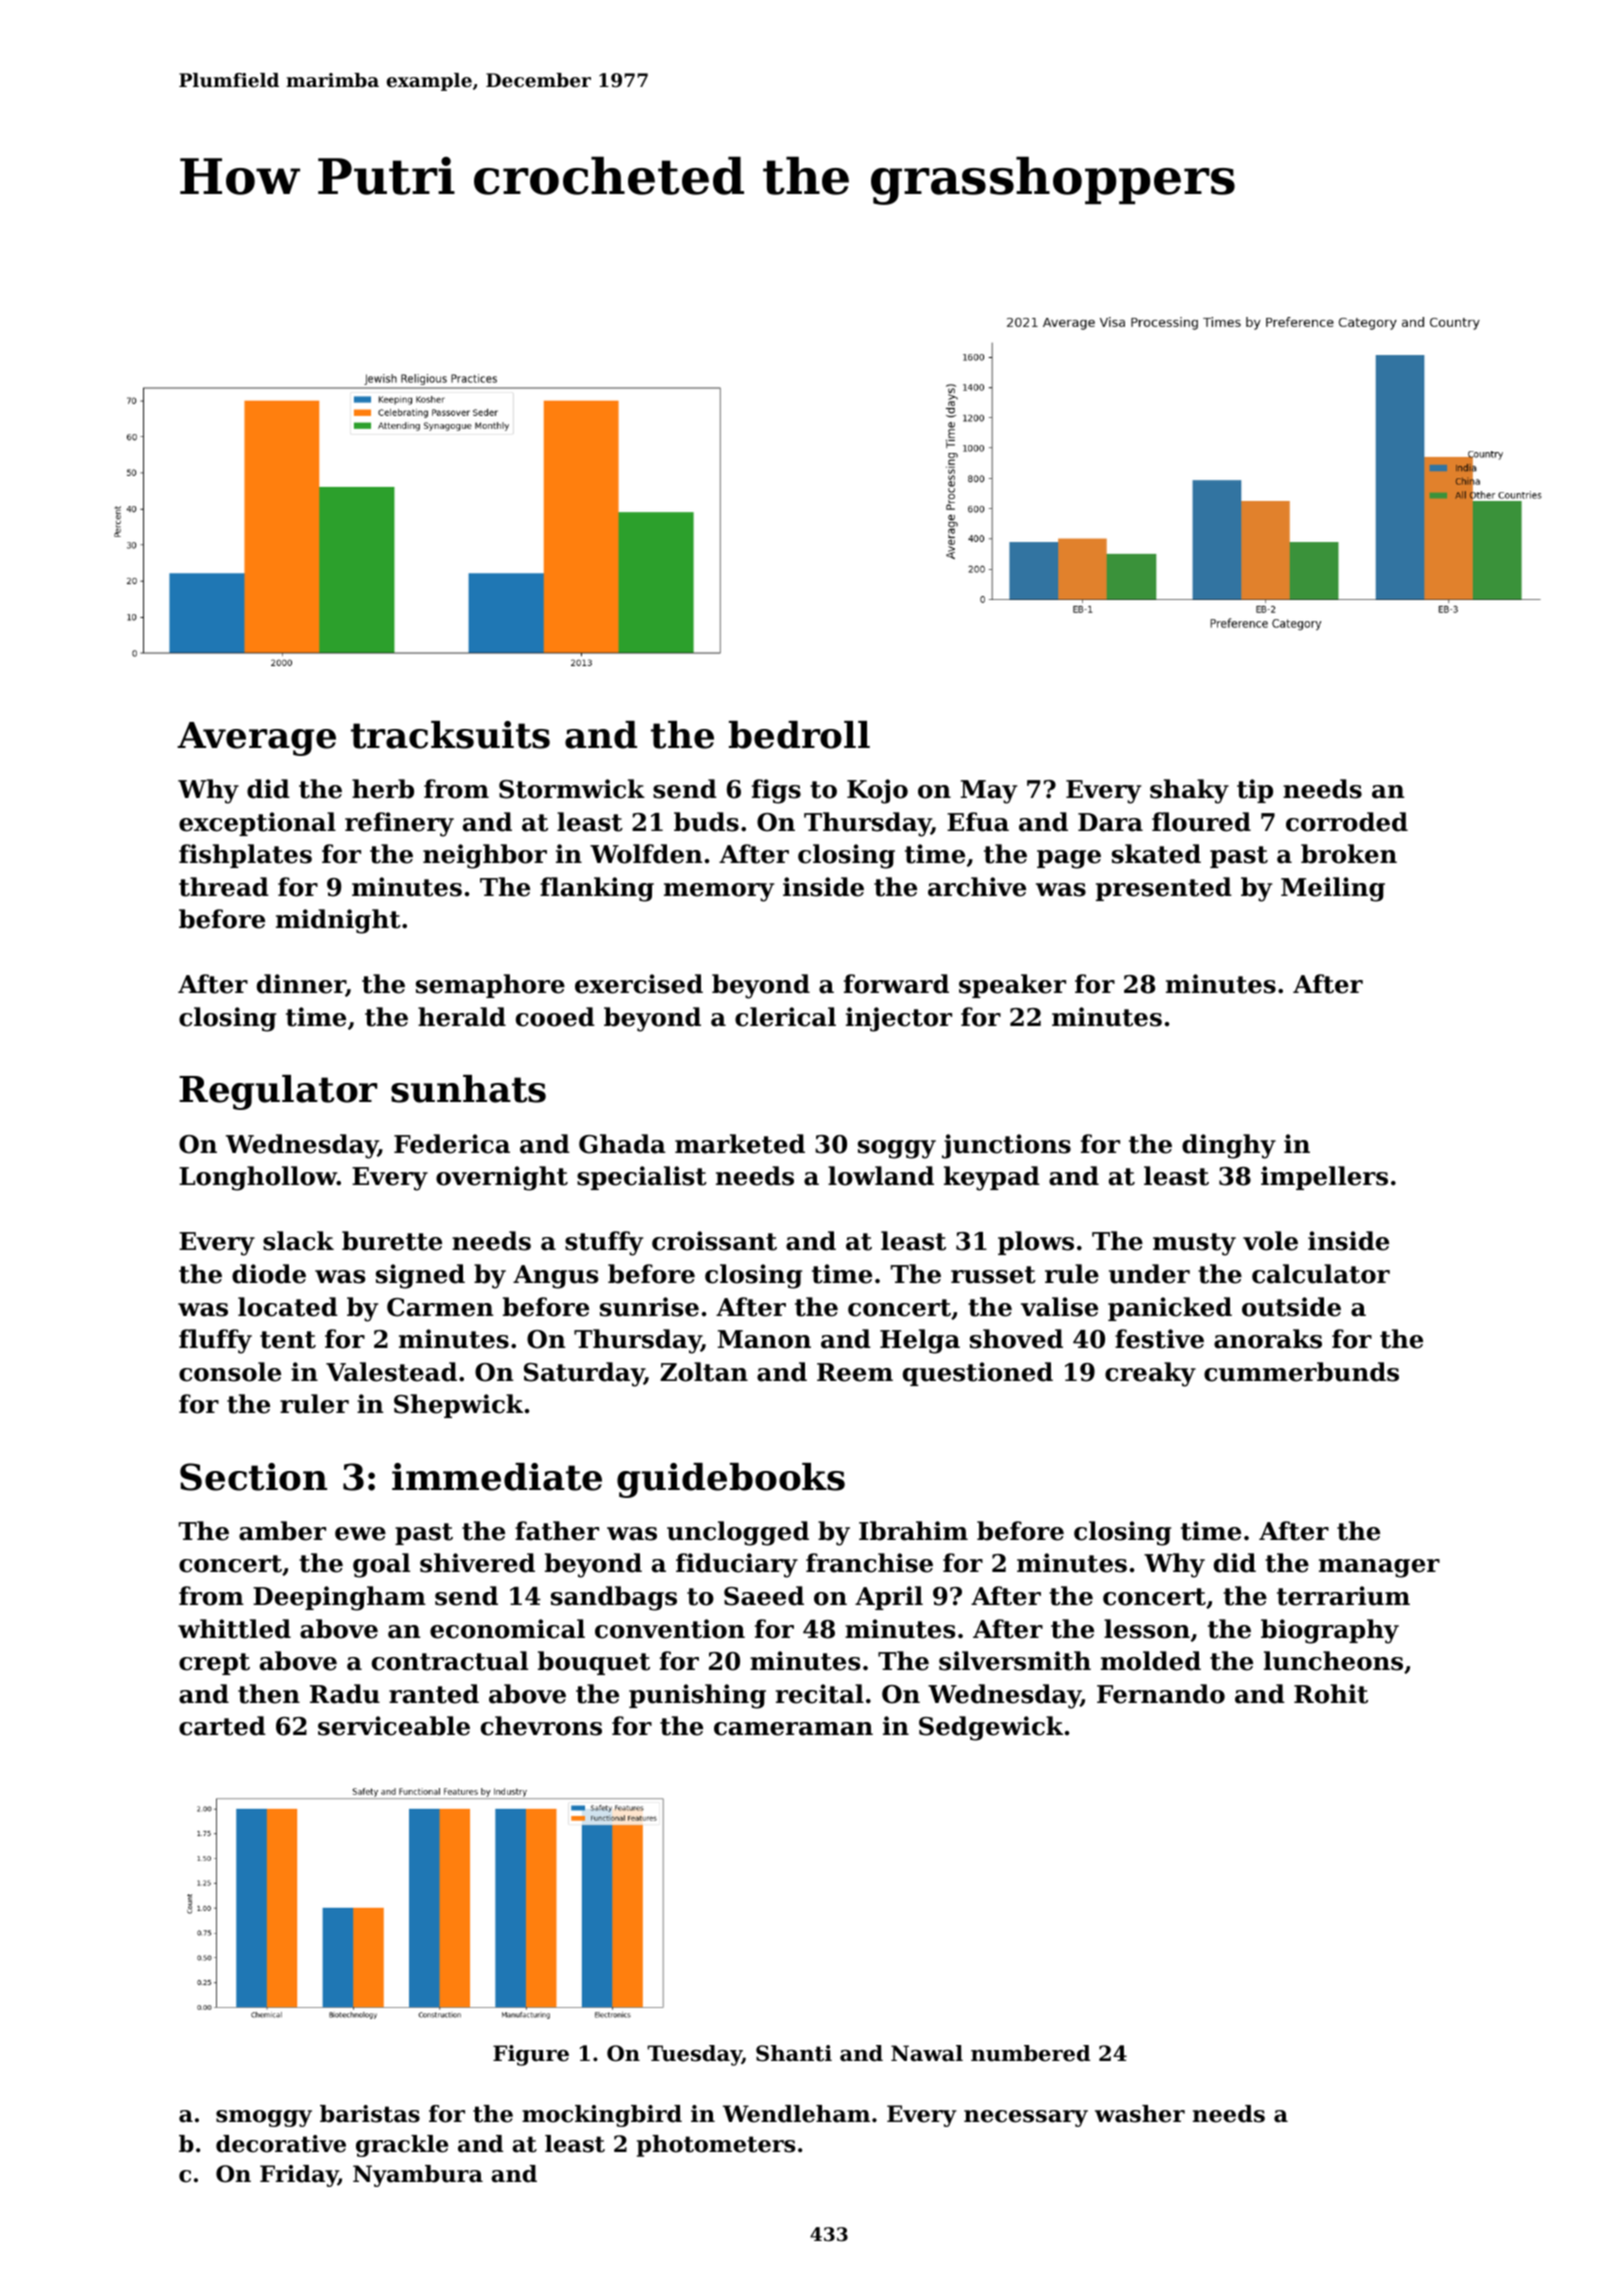  I want to click on whittled, so click(234, 1629).
